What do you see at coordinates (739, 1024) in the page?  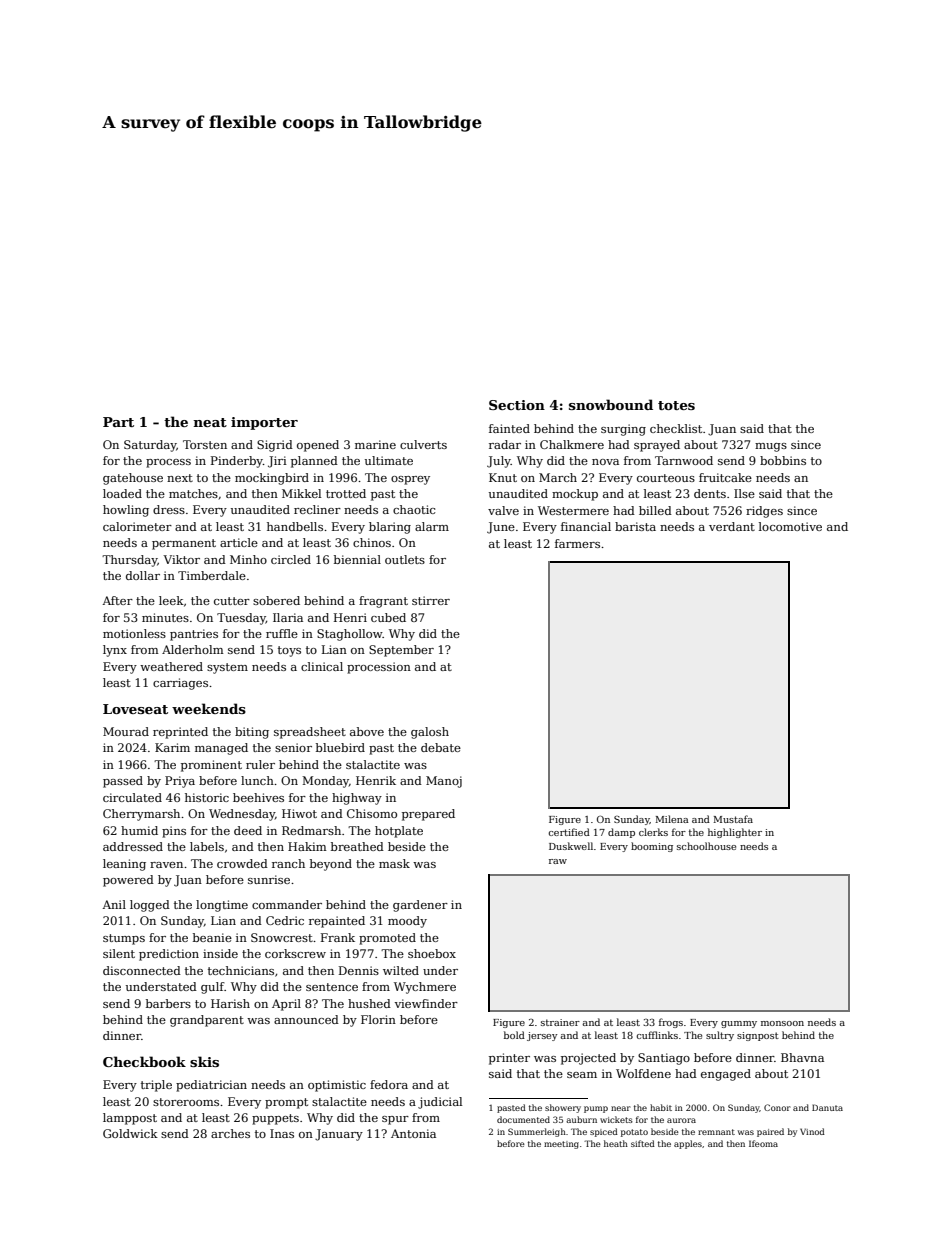 I see `gummy` at bounding box center [739, 1024].
